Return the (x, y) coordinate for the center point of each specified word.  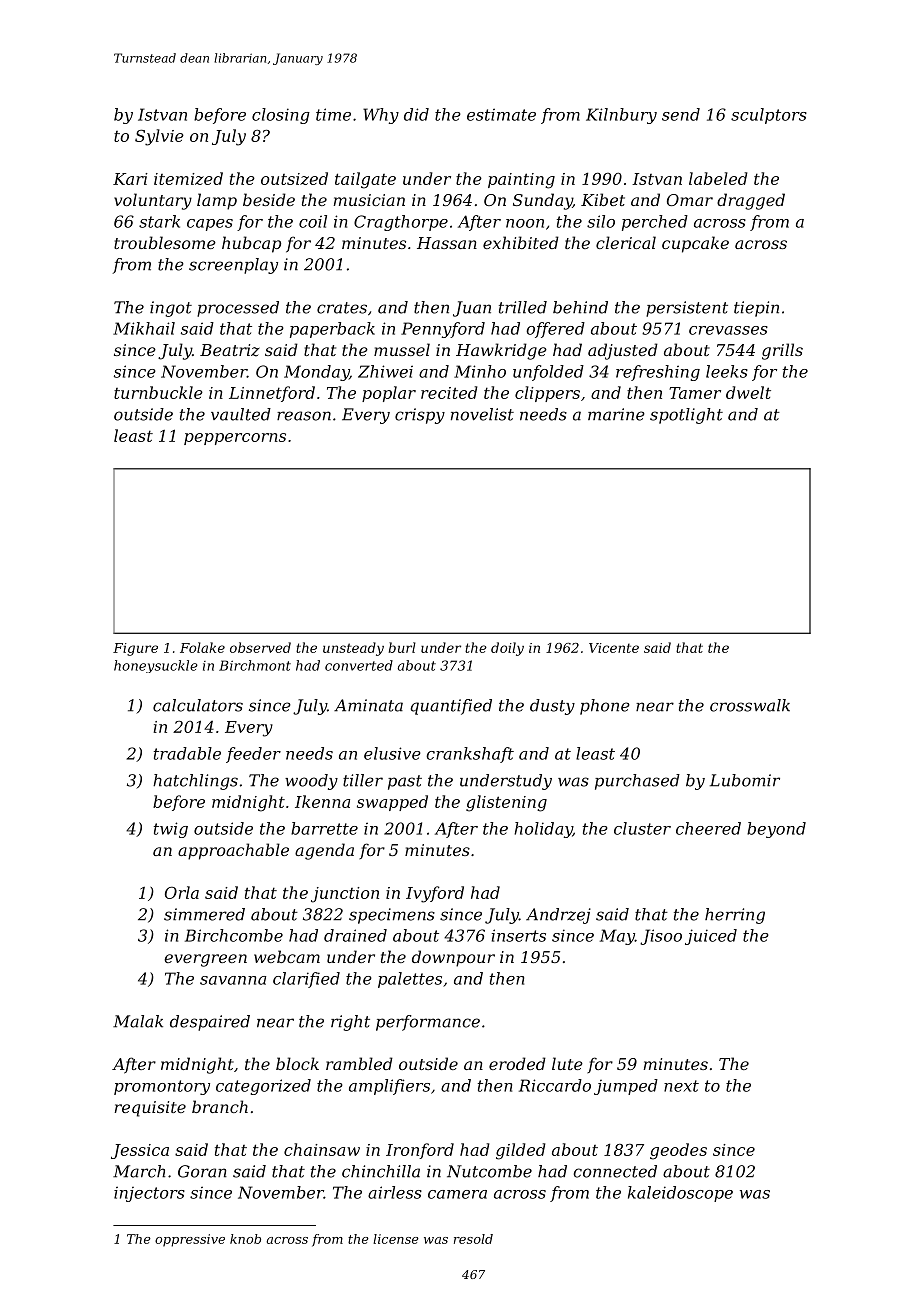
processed (238, 309)
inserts (519, 935)
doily (507, 649)
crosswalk (750, 705)
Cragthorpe (401, 223)
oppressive (190, 1240)
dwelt (748, 392)
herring (735, 916)
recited (449, 392)
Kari (130, 179)
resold (473, 1239)
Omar (690, 200)
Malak (138, 1021)
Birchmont (255, 665)
